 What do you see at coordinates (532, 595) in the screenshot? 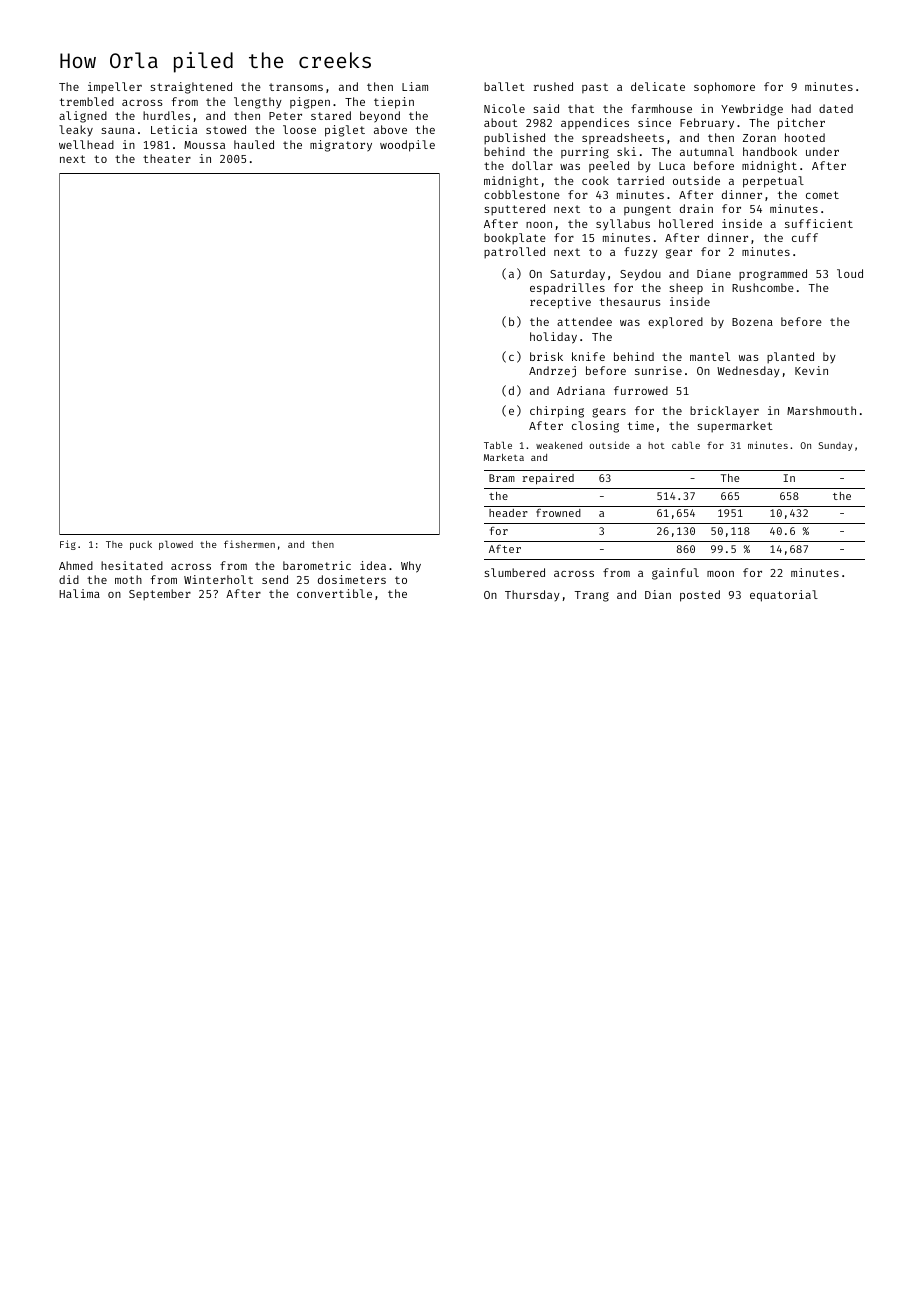
I see `Thursday` at bounding box center [532, 595].
